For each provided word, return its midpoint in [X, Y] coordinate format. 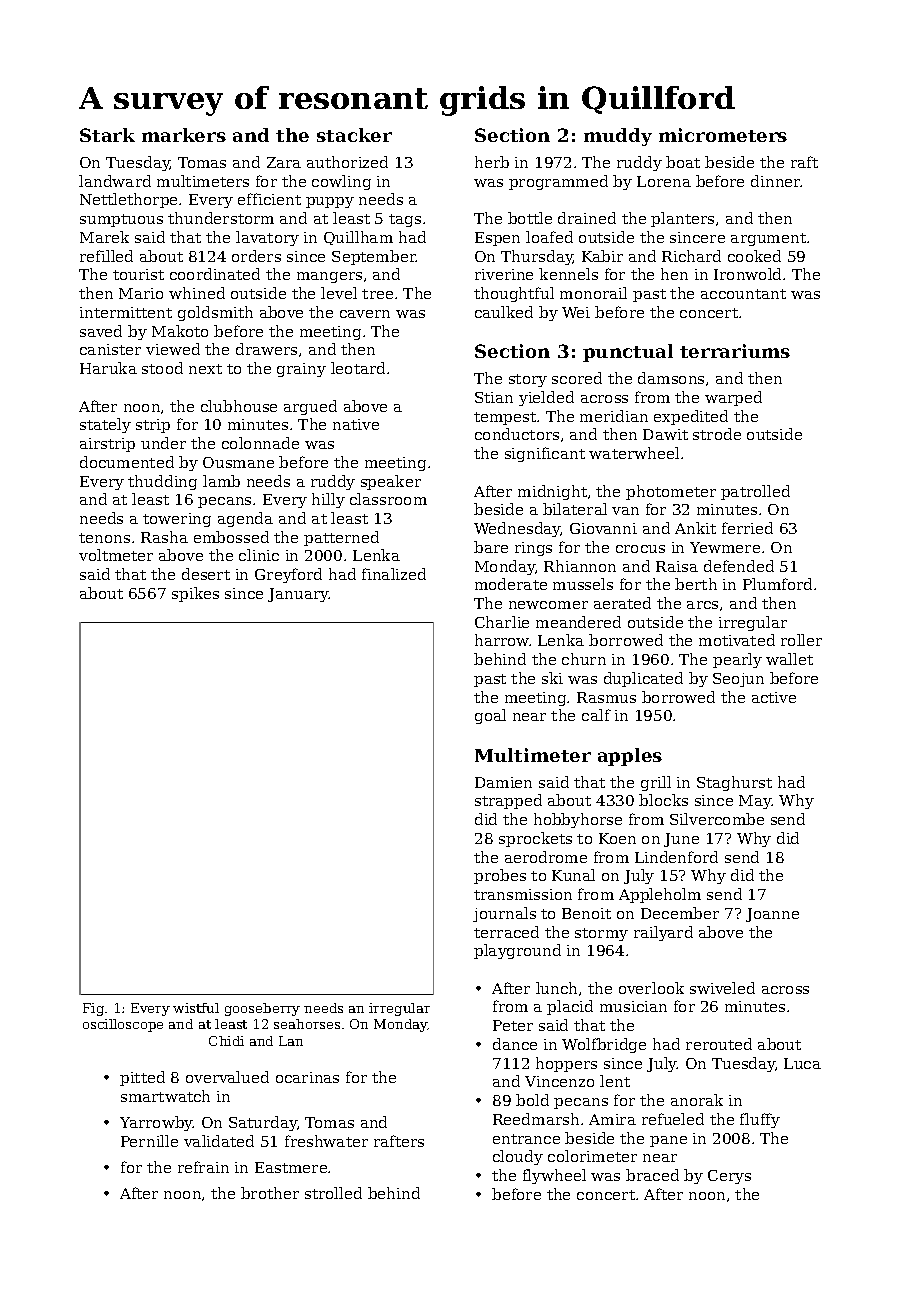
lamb [221, 481]
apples [630, 757]
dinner [776, 181]
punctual [628, 353]
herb [492, 162]
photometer [671, 492]
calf [596, 715]
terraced [506, 932]
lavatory [267, 238]
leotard [358, 368]
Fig [93, 1009]
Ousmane [238, 462]
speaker [391, 482]
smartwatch [165, 1096]
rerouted [719, 1044]
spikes [195, 594]
